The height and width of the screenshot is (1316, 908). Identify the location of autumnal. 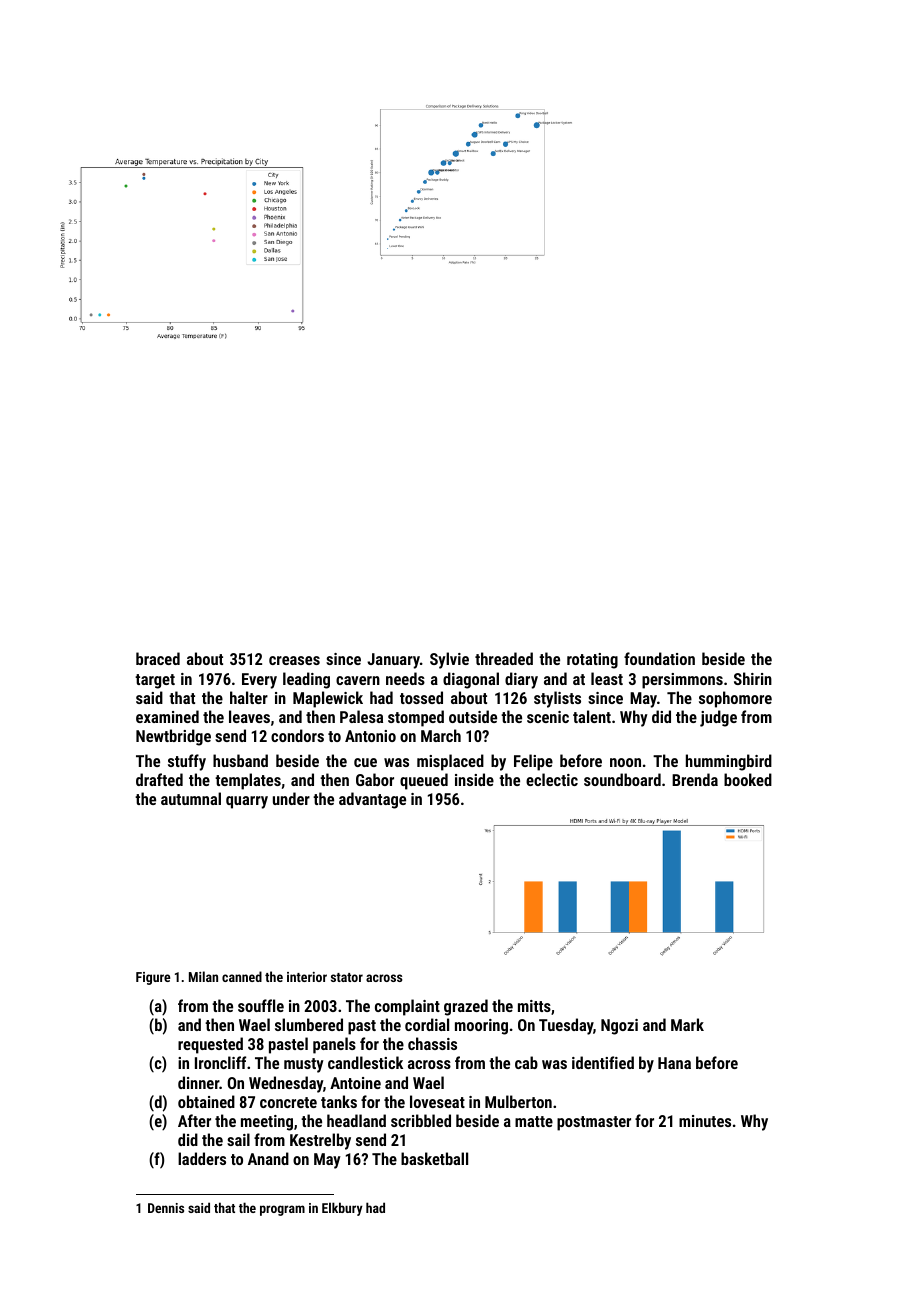
(191, 798).
